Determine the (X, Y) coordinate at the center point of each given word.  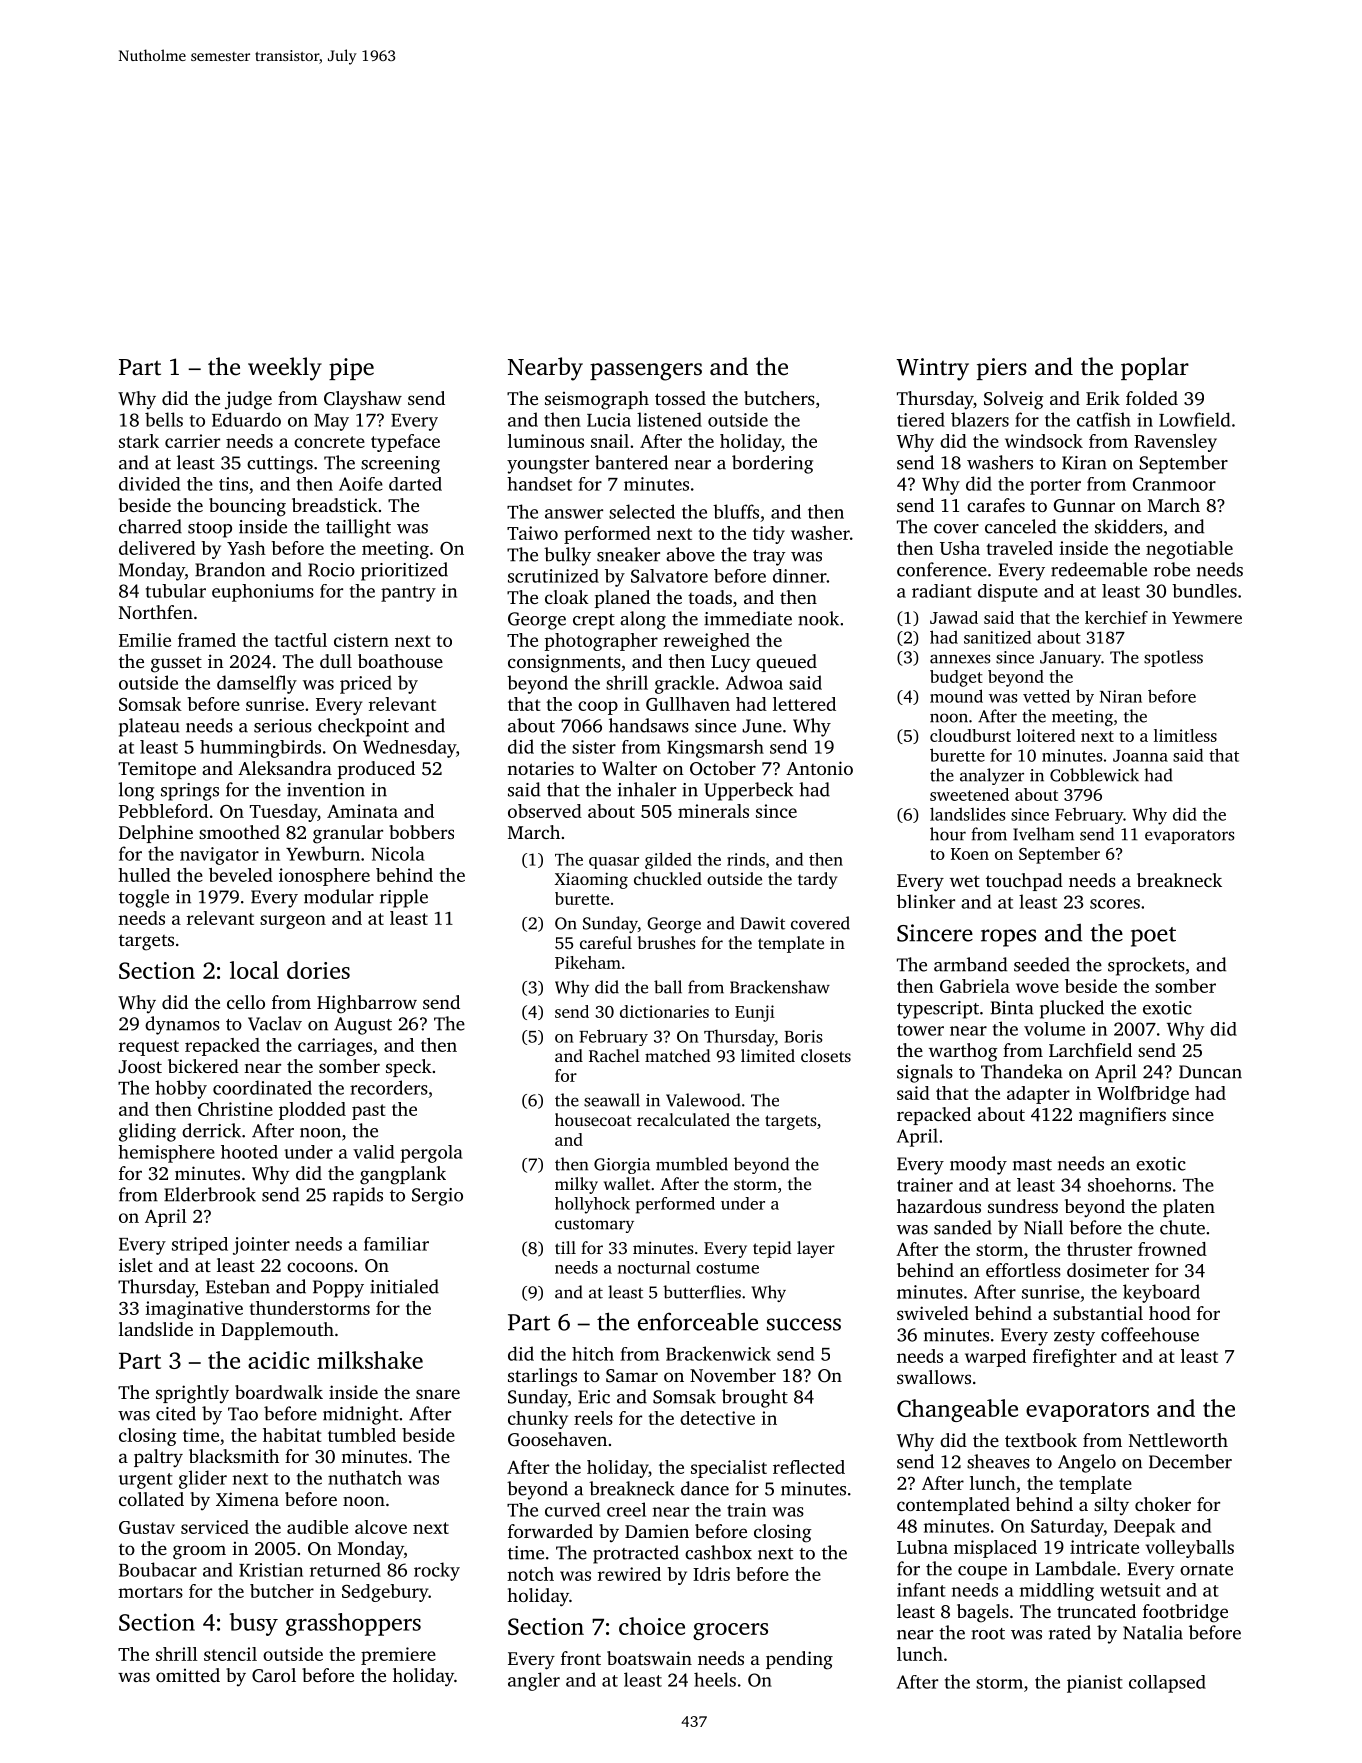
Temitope (157, 770)
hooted (249, 1152)
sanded (963, 1227)
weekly (285, 369)
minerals (713, 811)
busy (253, 1624)
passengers (646, 372)
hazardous (939, 1206)
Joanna (1140, 756)
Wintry (932, 369)
